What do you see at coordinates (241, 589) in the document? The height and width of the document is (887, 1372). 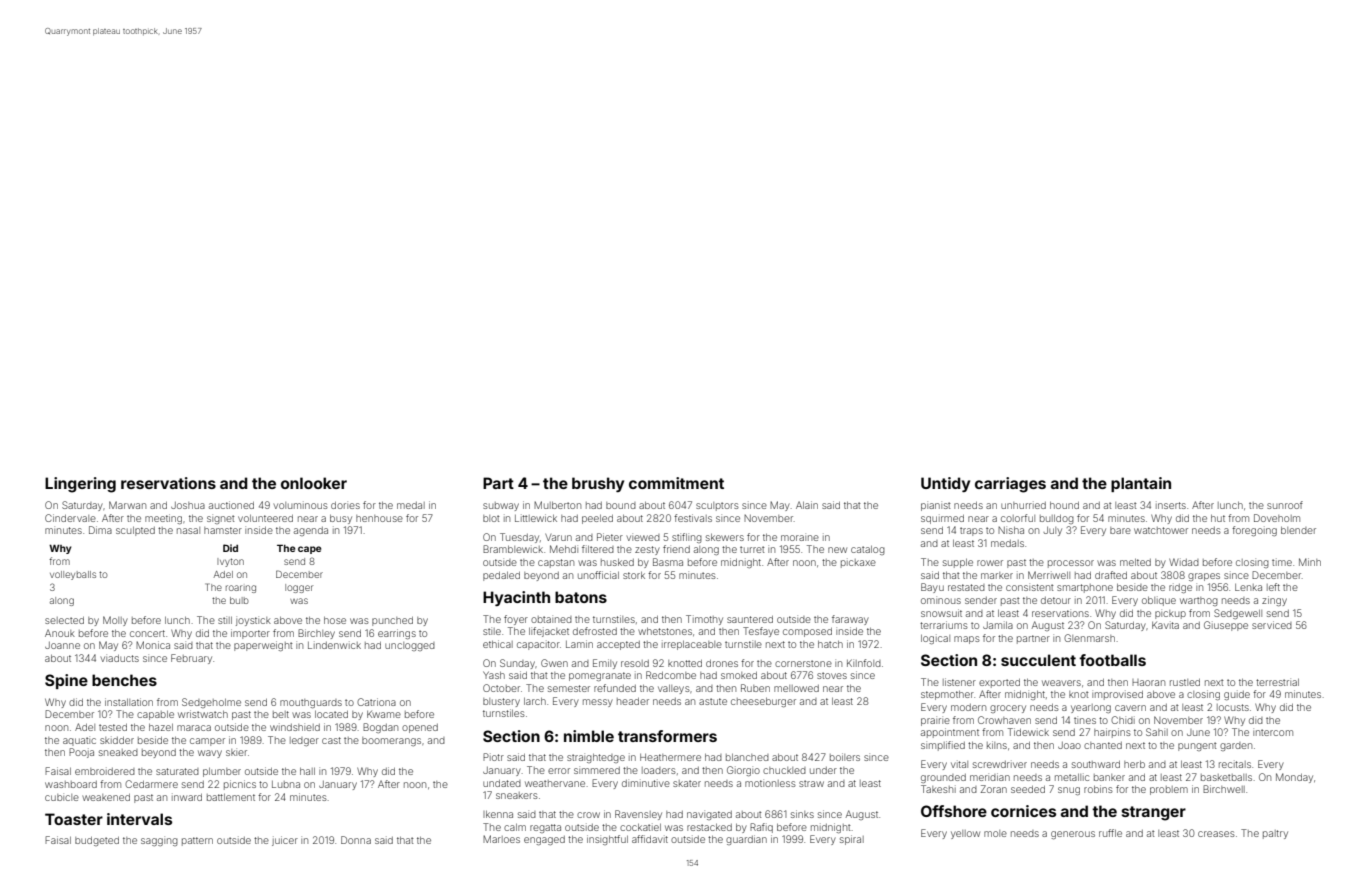 I see `roaring` at bounding box center [241, 589].
